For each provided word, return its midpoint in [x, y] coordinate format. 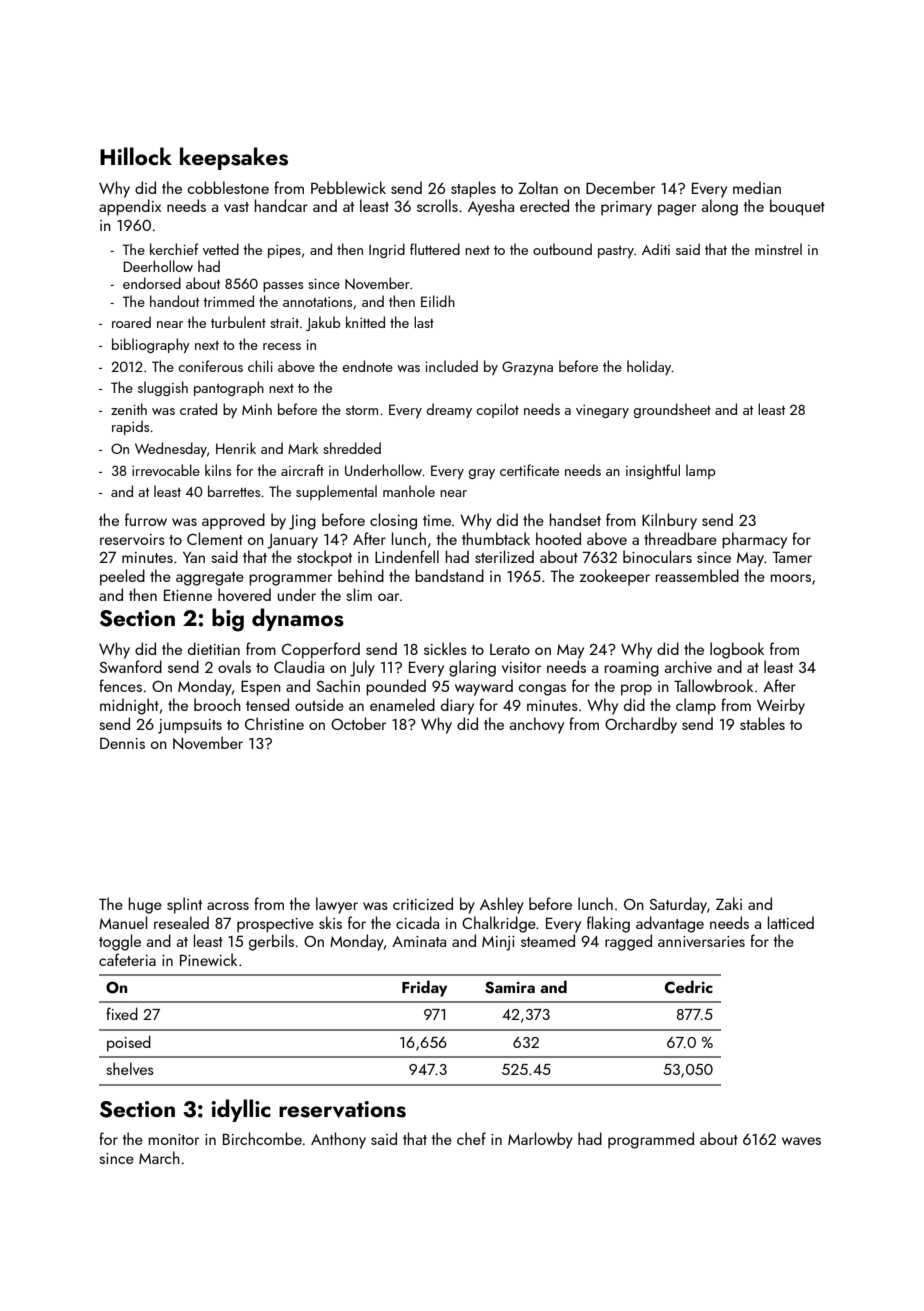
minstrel [778, 249]
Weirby [781, 706]
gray [482, 474]
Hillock [136, 156]
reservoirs [132, 539]
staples [473, 189]
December [620, 187]
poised [129, 1043]
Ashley [502, 905]
